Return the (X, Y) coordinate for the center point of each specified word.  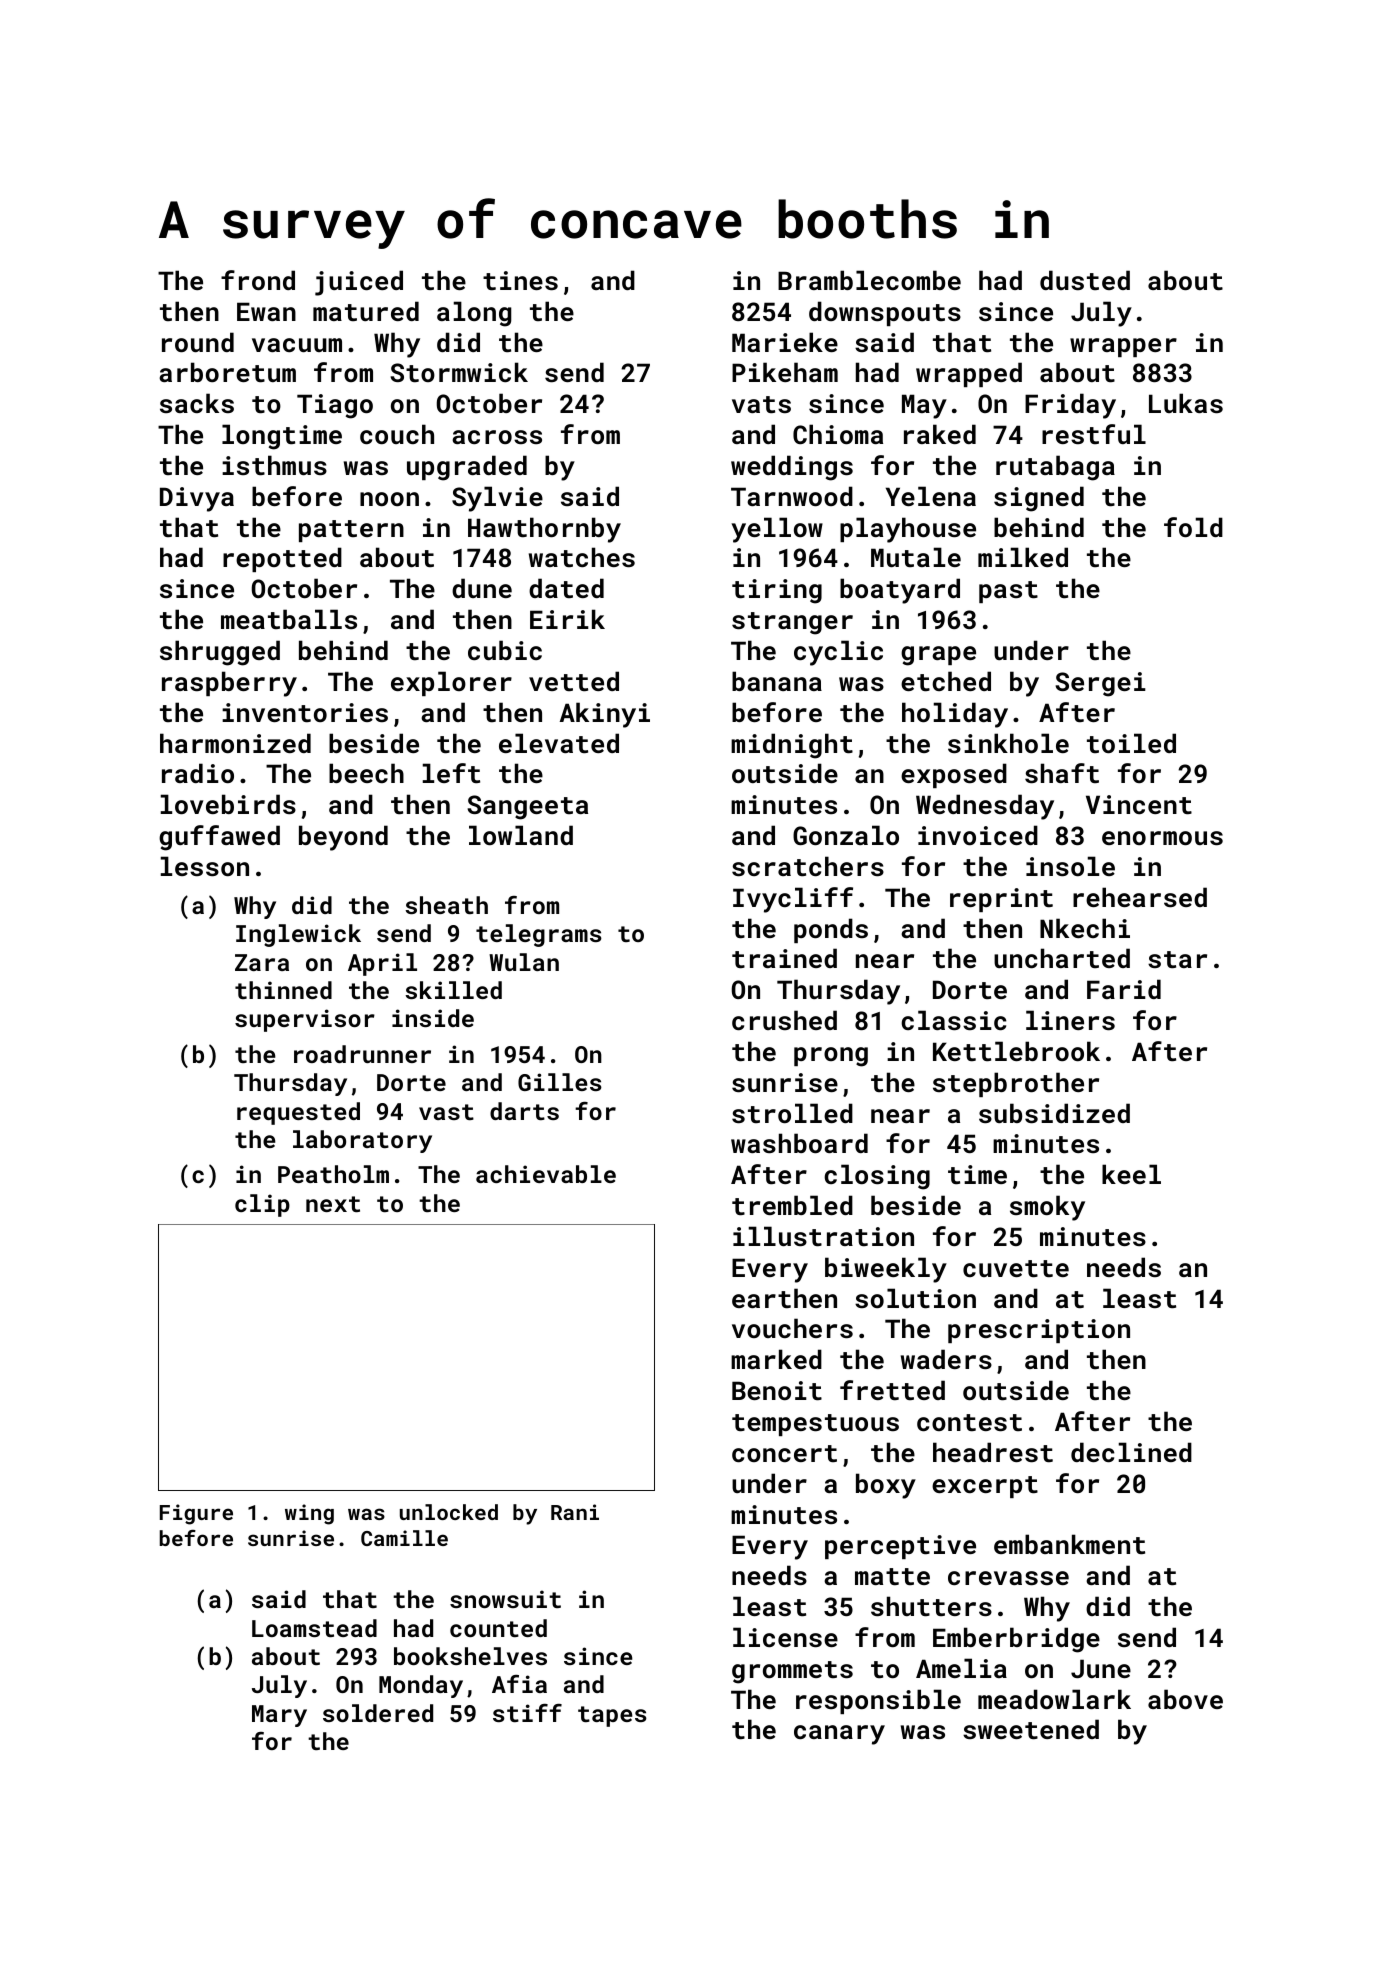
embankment (1069, 1544)
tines (520, 281)
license (785, 1637)
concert (784, 1453)
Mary (279, 1716)
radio (198, 773)
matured (366, 311)
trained (784, 958)
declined (1131, 1452)
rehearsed (1140, 897)
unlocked (449, 1512)
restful (1094, 434)
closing (877, 1177)
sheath (446, 905)
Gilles (560, 1082)
